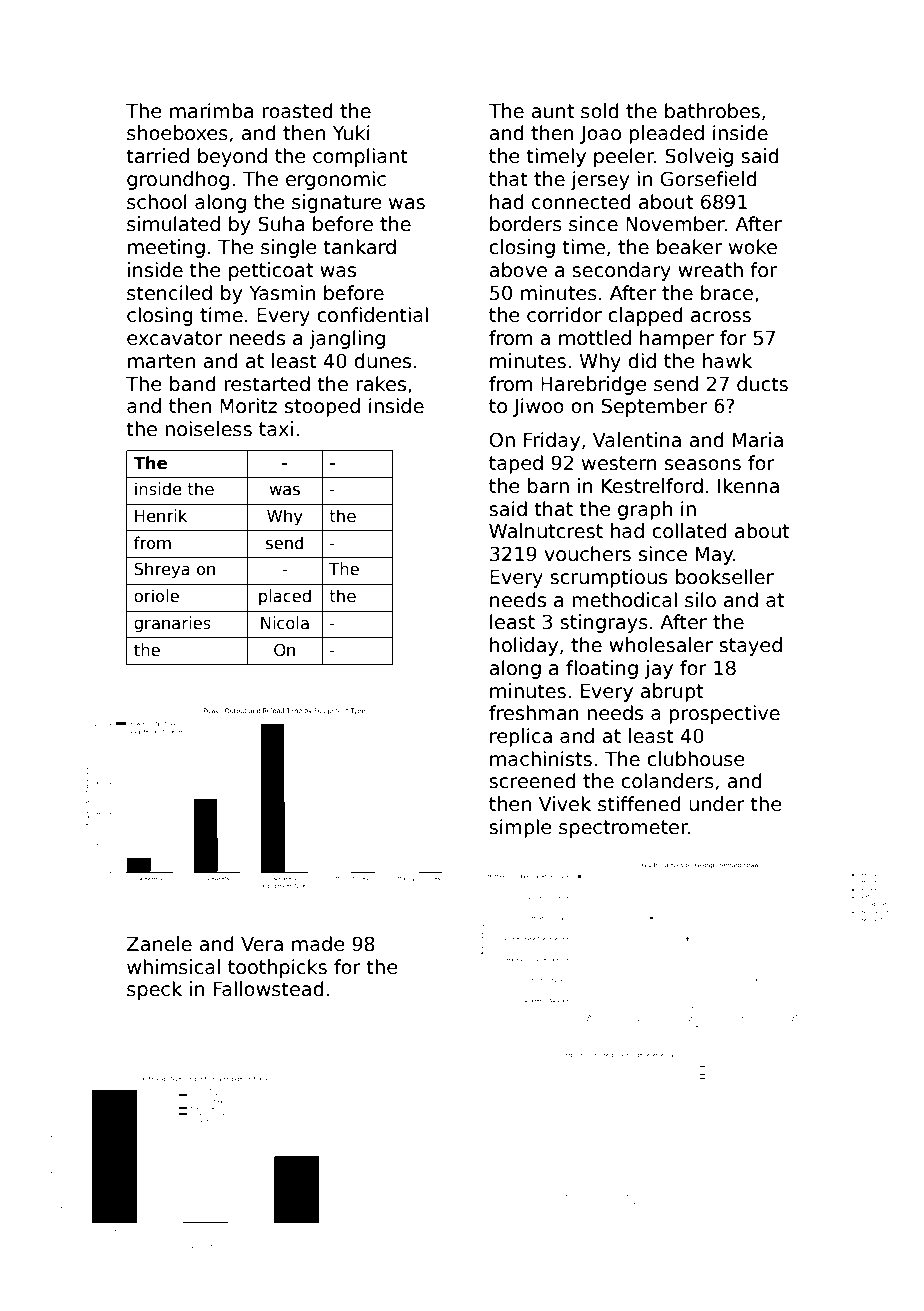 The image size is (924, 1311). Describe the element at coordinates (727, 361) in the screenshot. I see `hawk` at that location.
